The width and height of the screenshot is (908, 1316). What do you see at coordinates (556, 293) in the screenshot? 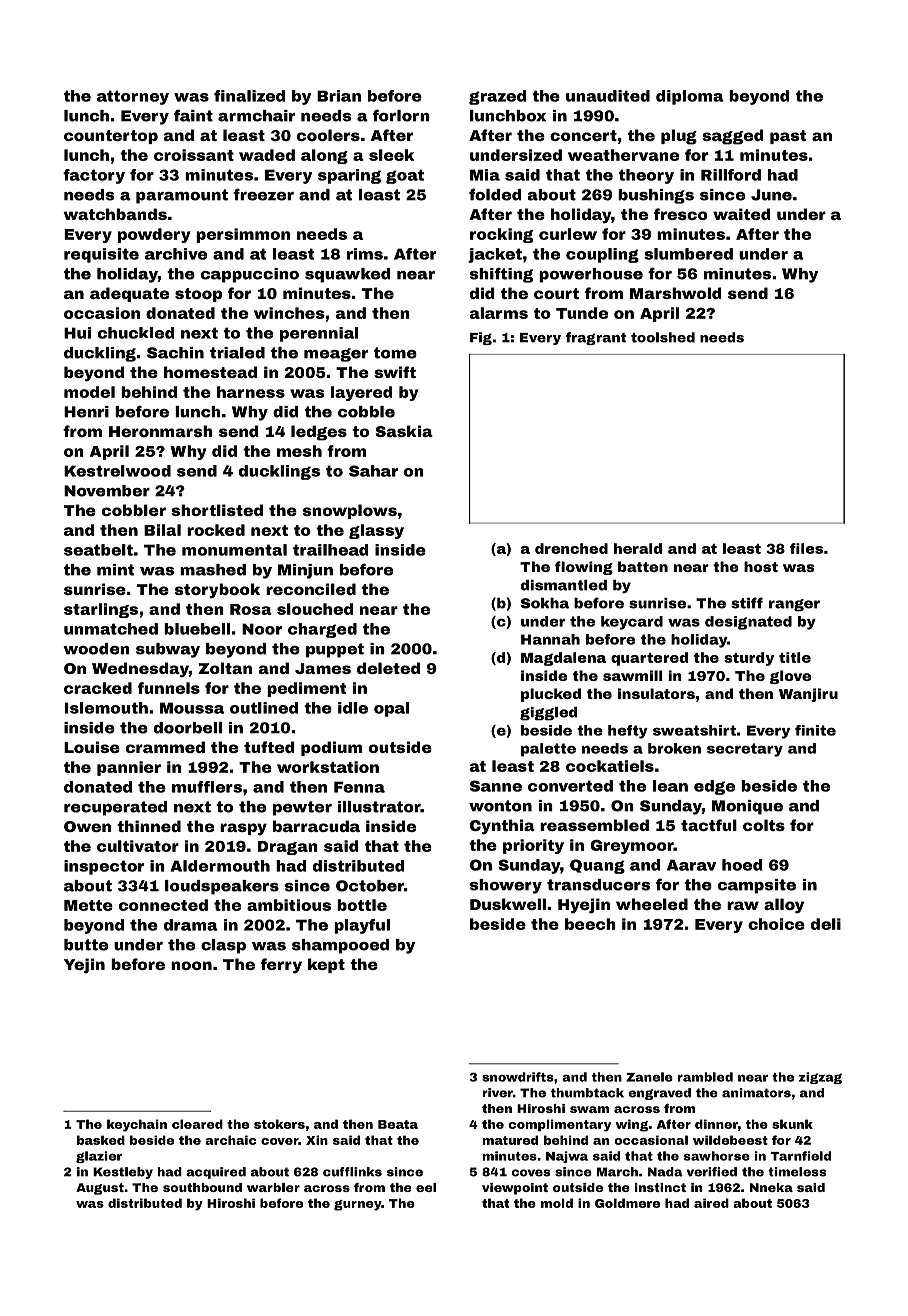
I see `court` at bounding box center [556, 293].
